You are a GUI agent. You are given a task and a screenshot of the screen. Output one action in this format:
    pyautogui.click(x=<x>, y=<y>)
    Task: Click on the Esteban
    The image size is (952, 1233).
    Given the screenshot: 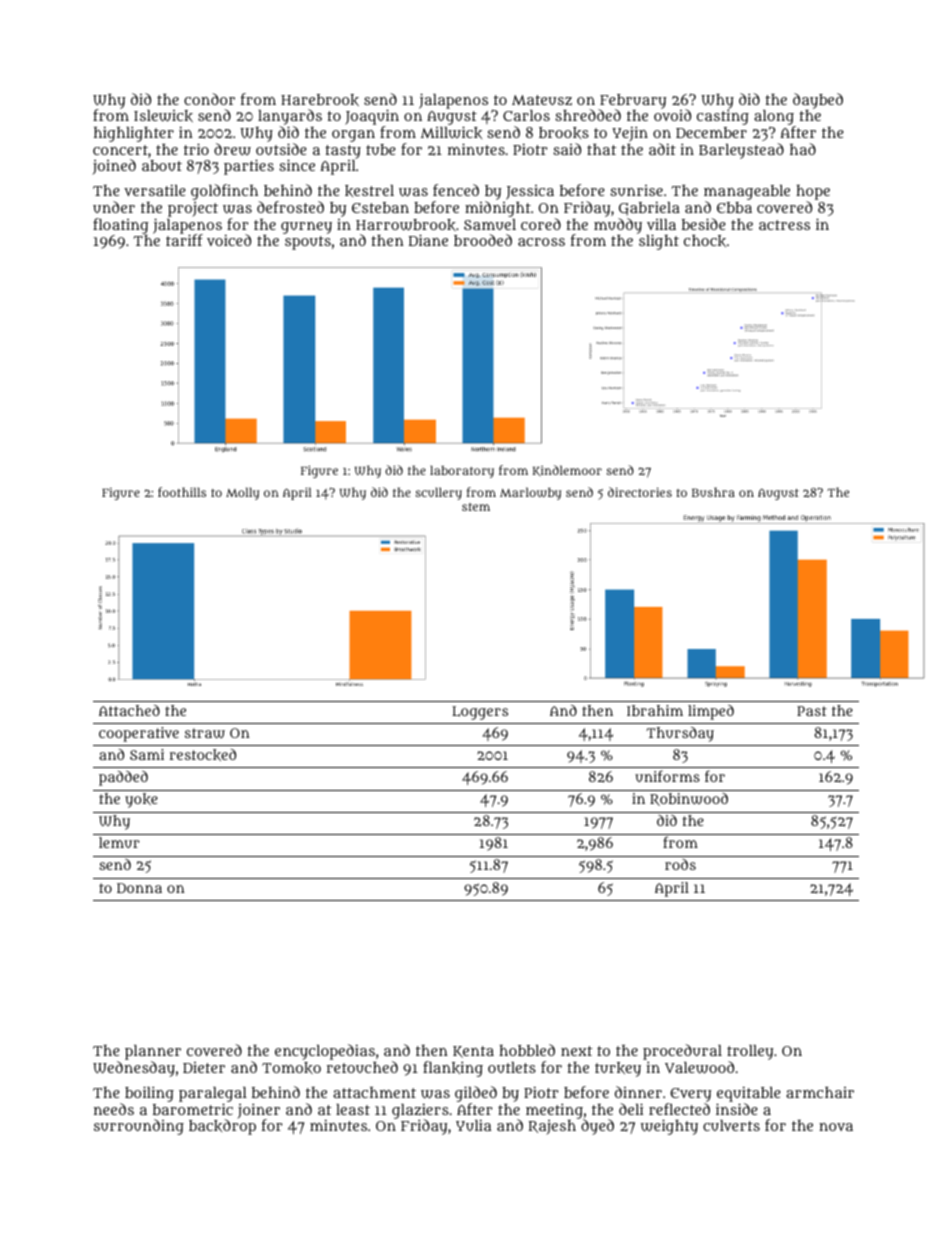 What is the action you would take?
    pyautogui.click(x=380, y=207)
